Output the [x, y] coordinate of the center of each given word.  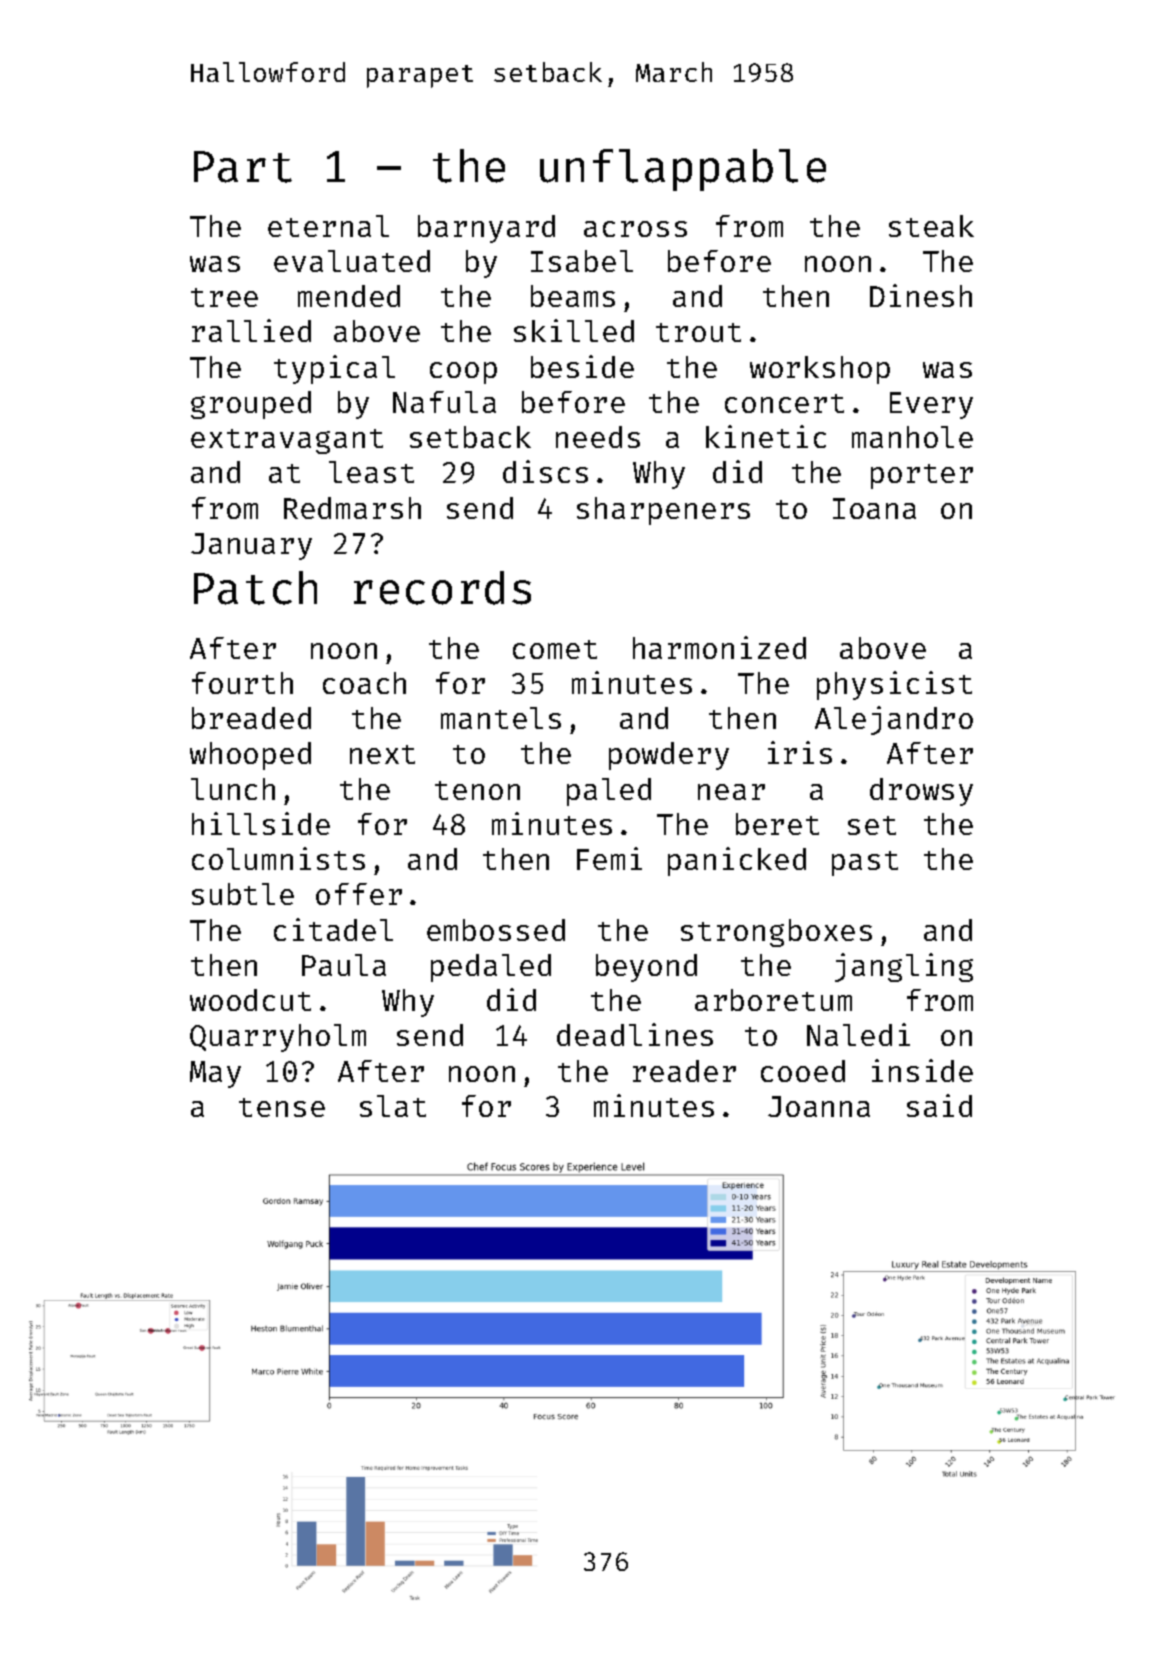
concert [784, 403]
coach [364, 683]
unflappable [683, 170]
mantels [501, 718]
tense [282, 1107]
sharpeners [663, 511]
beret [777, 824]
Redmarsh [352, 508]
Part [243, 167]
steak [931, 226]
